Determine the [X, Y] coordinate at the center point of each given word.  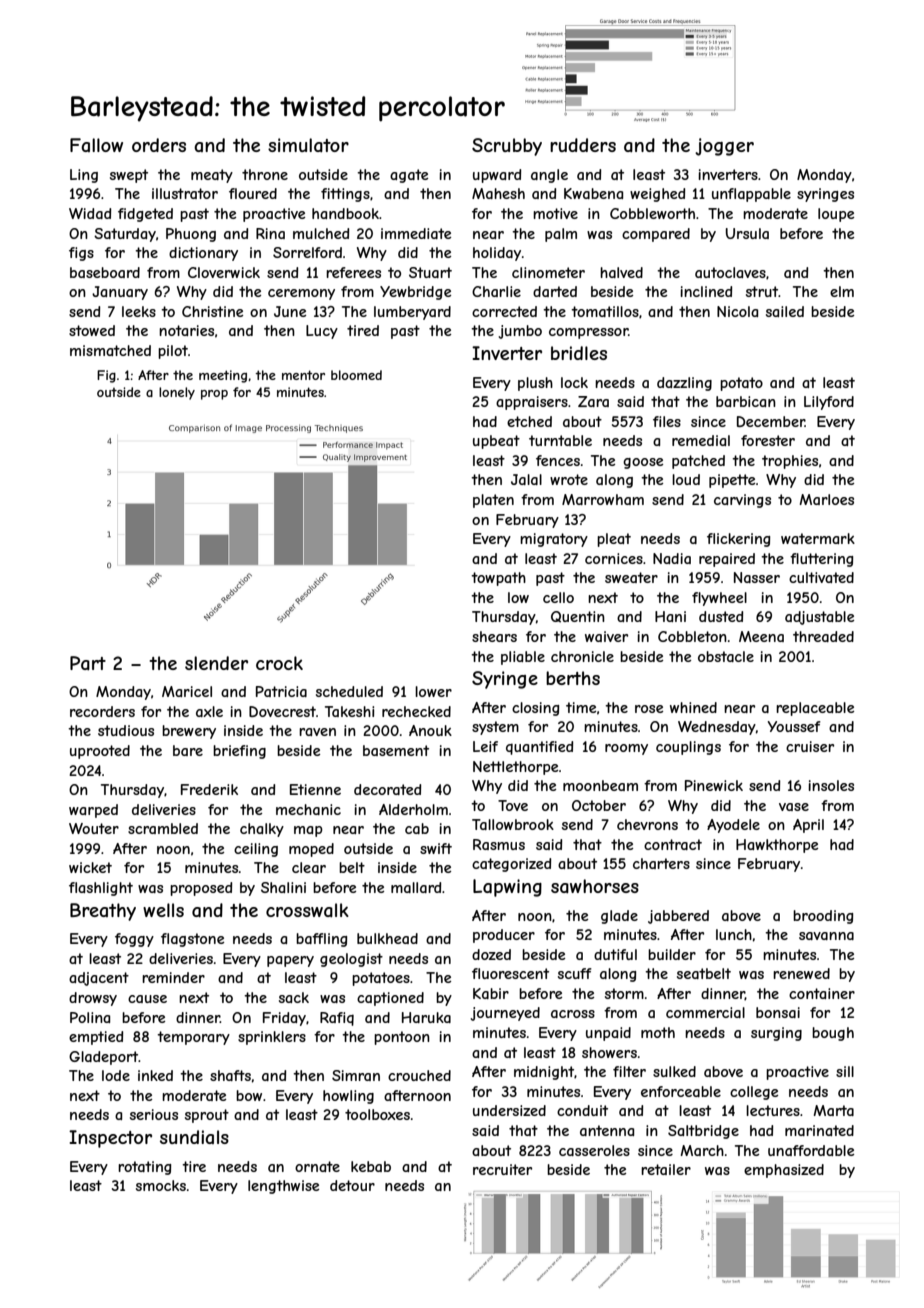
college [754, 1093]
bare [188, 750]
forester [768, 440]
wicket [90, 867]
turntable [560, 440]
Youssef [794, 726]
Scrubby [507, 147]
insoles [831, 785]
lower [433, 691]
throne [265, 174]
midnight [544, 1073]
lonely [177, 393]
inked [155, 1075]
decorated [387, 789]
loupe [836, 215]
